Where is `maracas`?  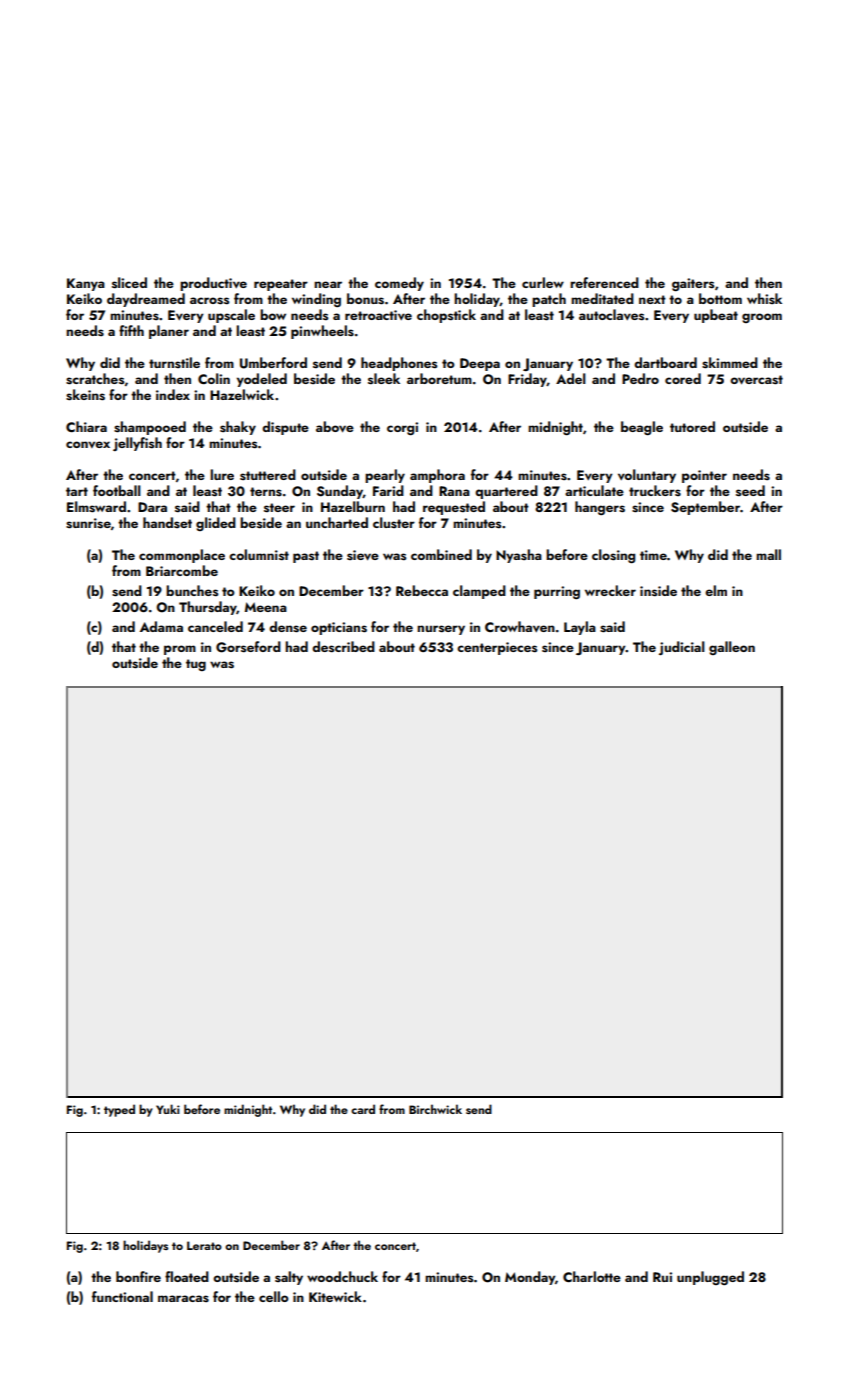
maracas is located at coordinates (183, 1299).
